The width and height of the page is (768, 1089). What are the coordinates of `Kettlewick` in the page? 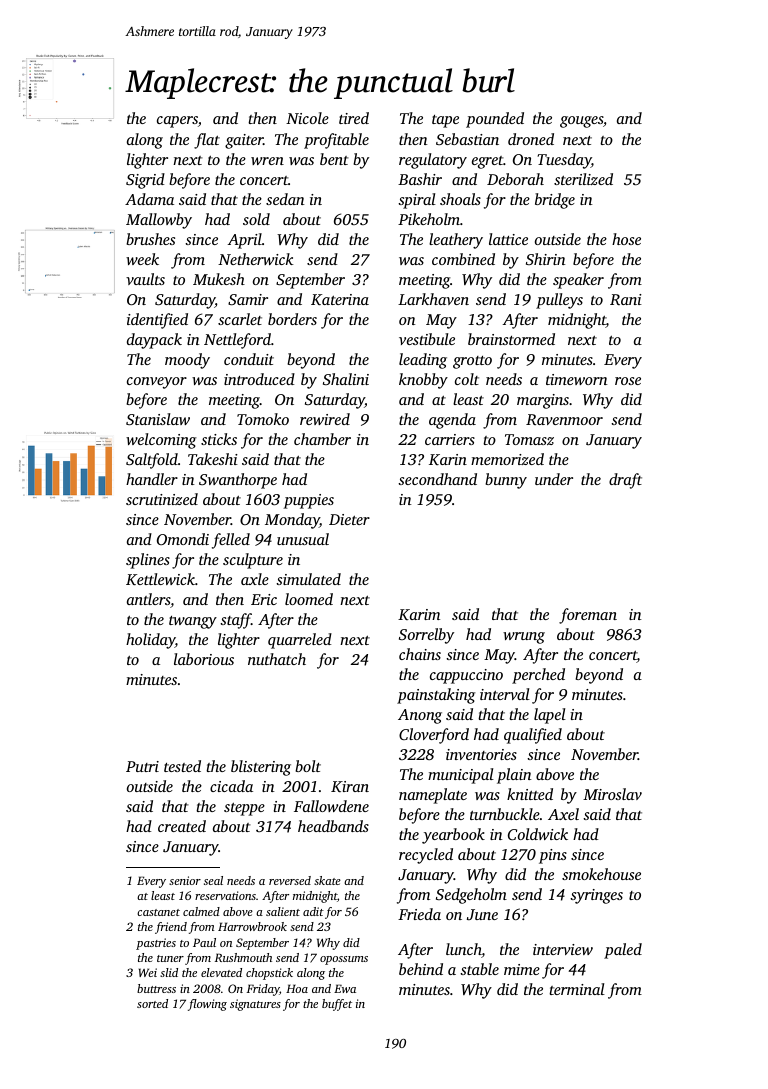 It's located at (160, 579).
